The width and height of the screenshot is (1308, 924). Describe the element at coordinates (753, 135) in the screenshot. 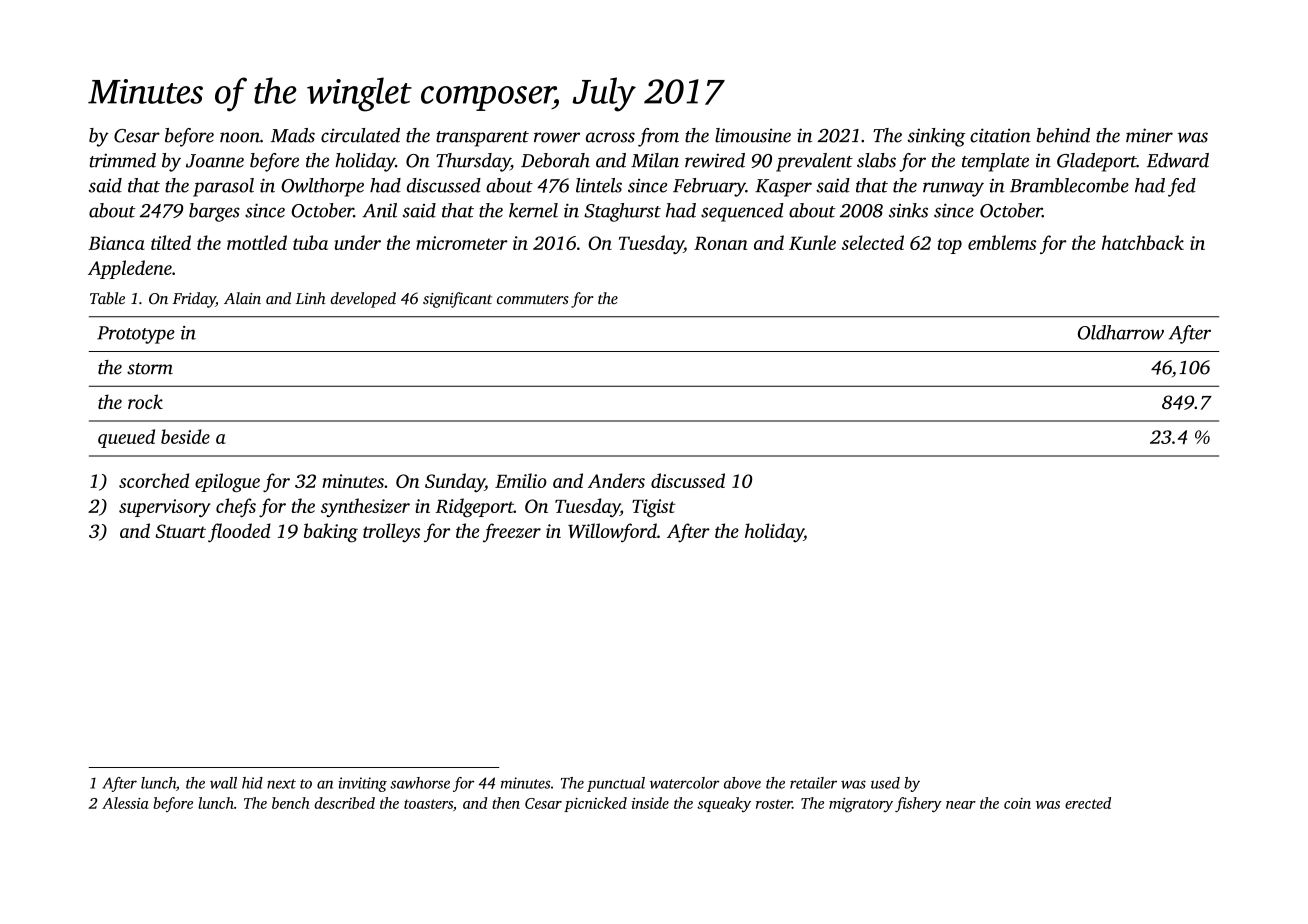

I see `limousine` at that location.
